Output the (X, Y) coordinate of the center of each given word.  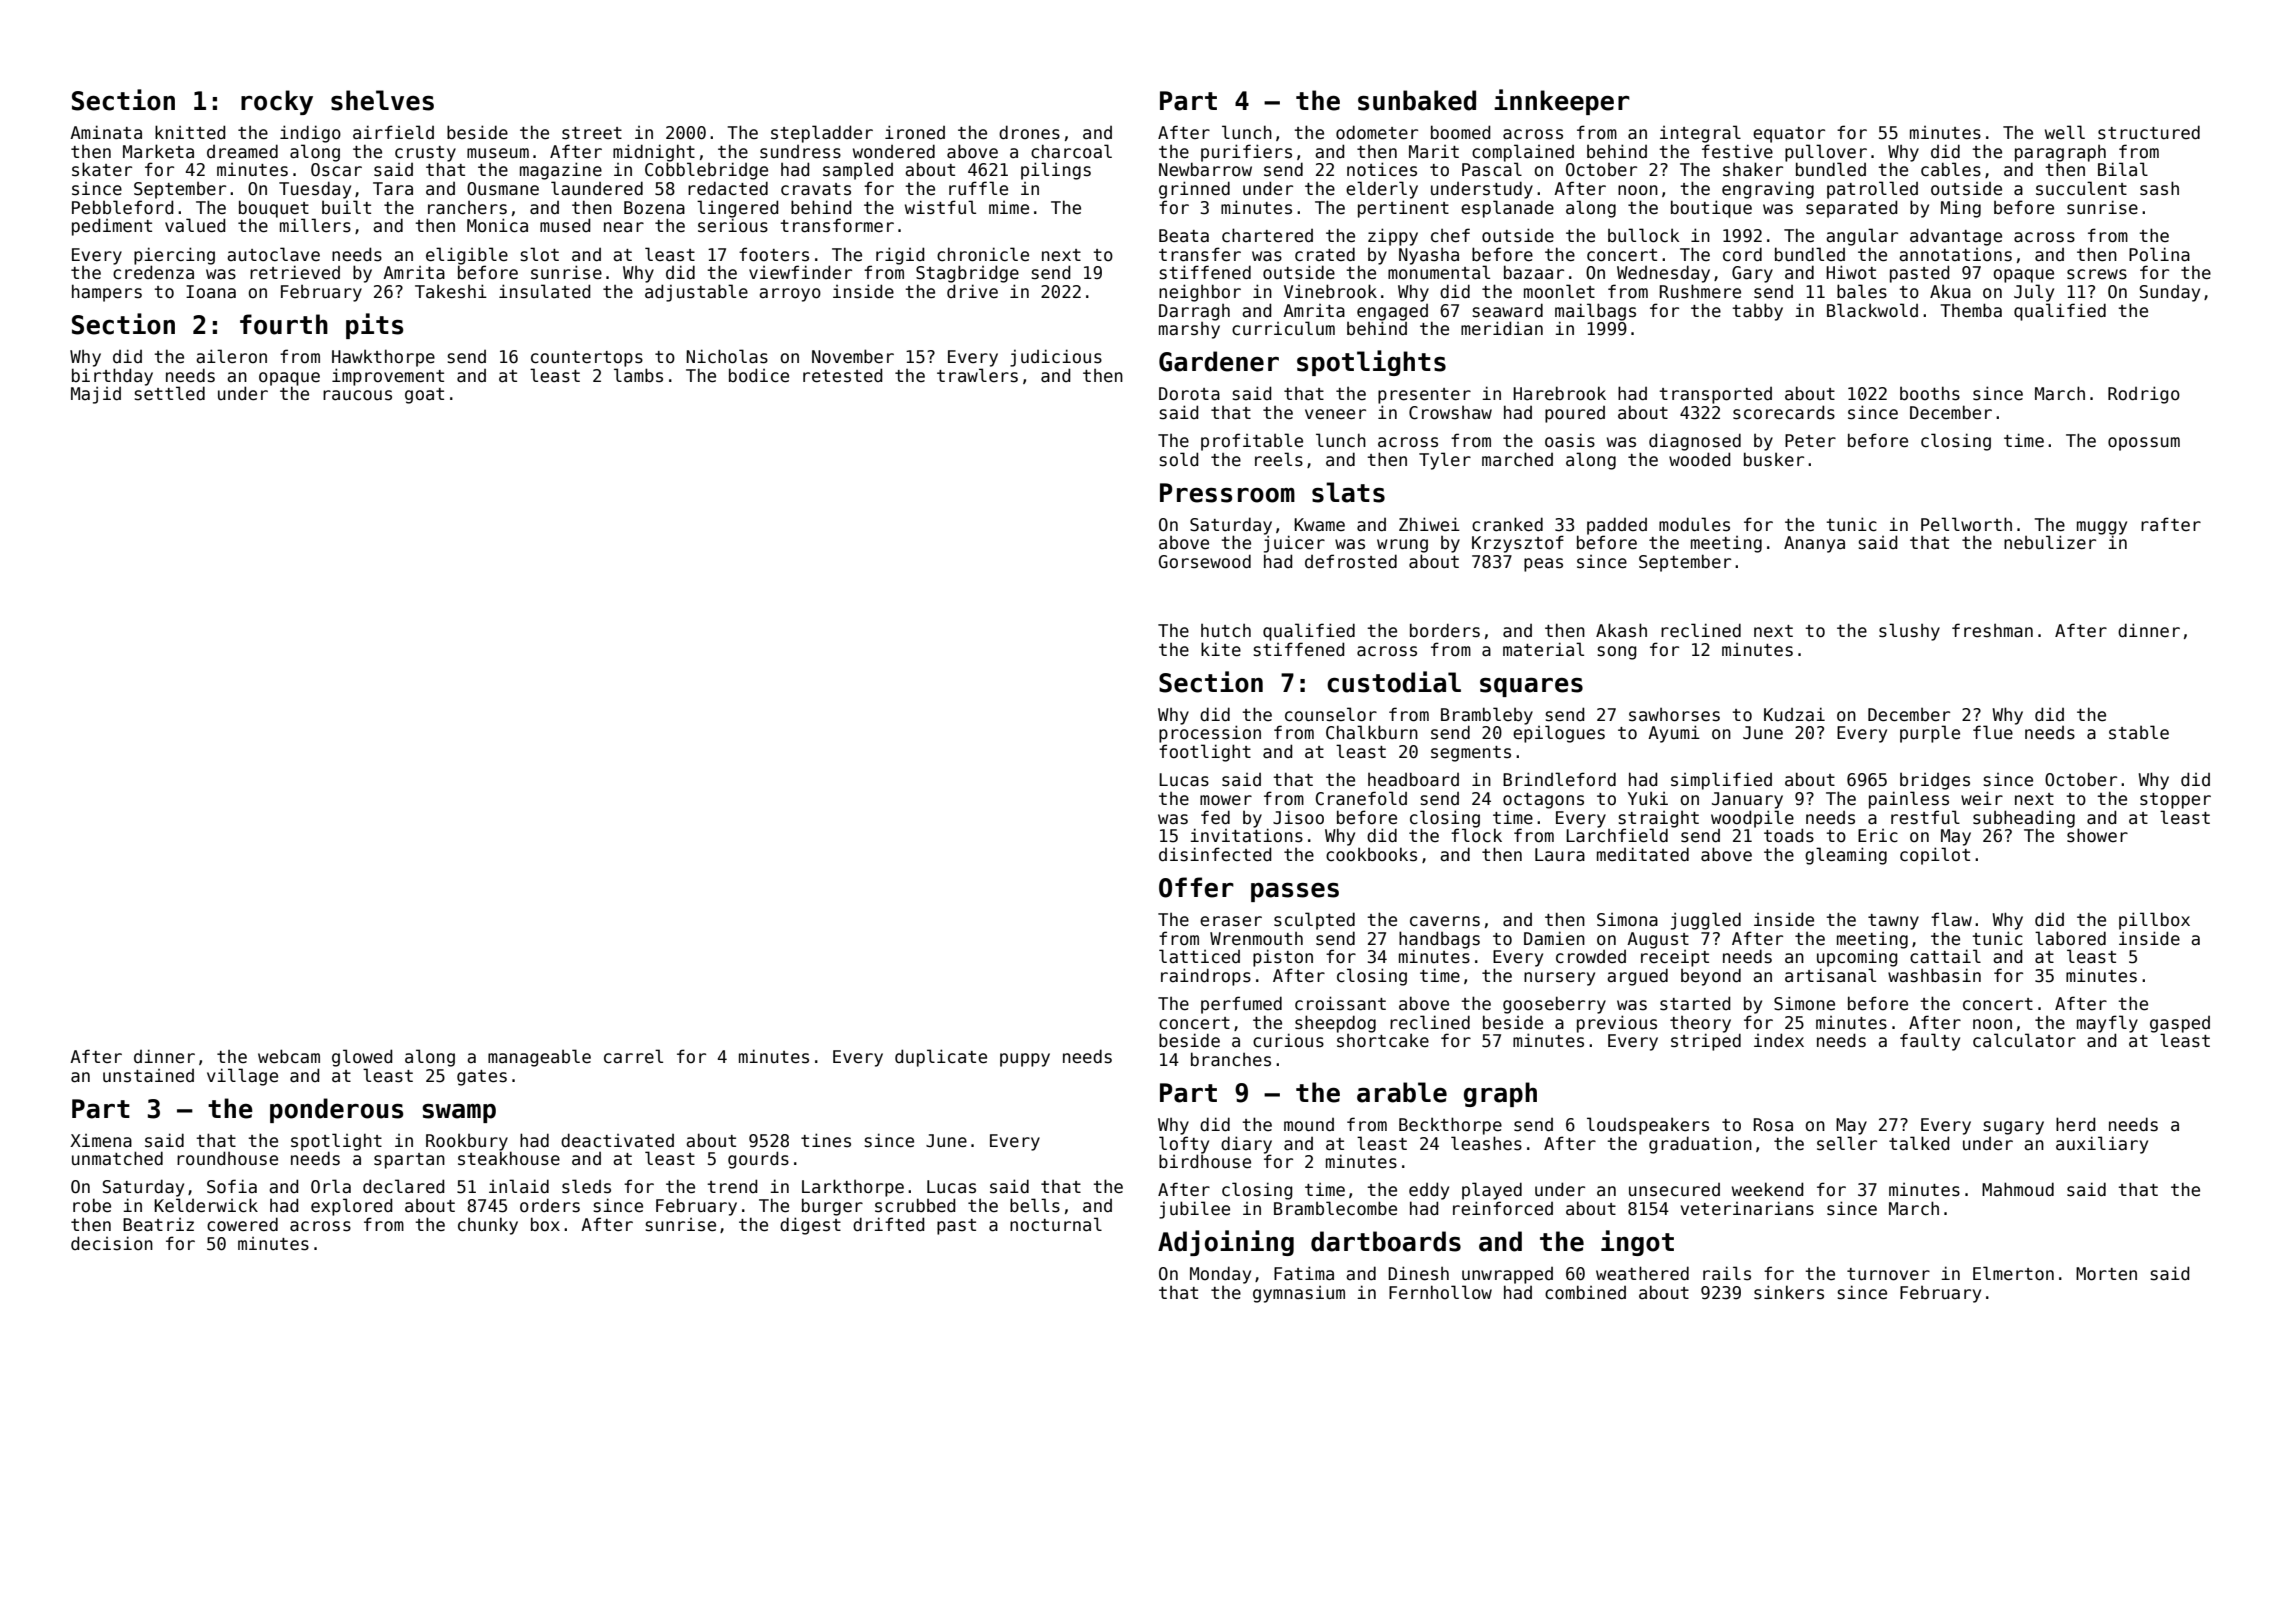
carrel (633, 1056)
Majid (96, 395)
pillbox (2154, 921)
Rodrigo (2144, 395)
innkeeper (1562, 102)
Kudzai (1794, 714)
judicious (1056, 358)
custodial (1394, 682)
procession (1210, 734)
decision (112, 1243)
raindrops (1206, 977)
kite (1221, 649)
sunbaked (1417, 100)
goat (424, 396)
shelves (382, 100)
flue (1993, 732)
